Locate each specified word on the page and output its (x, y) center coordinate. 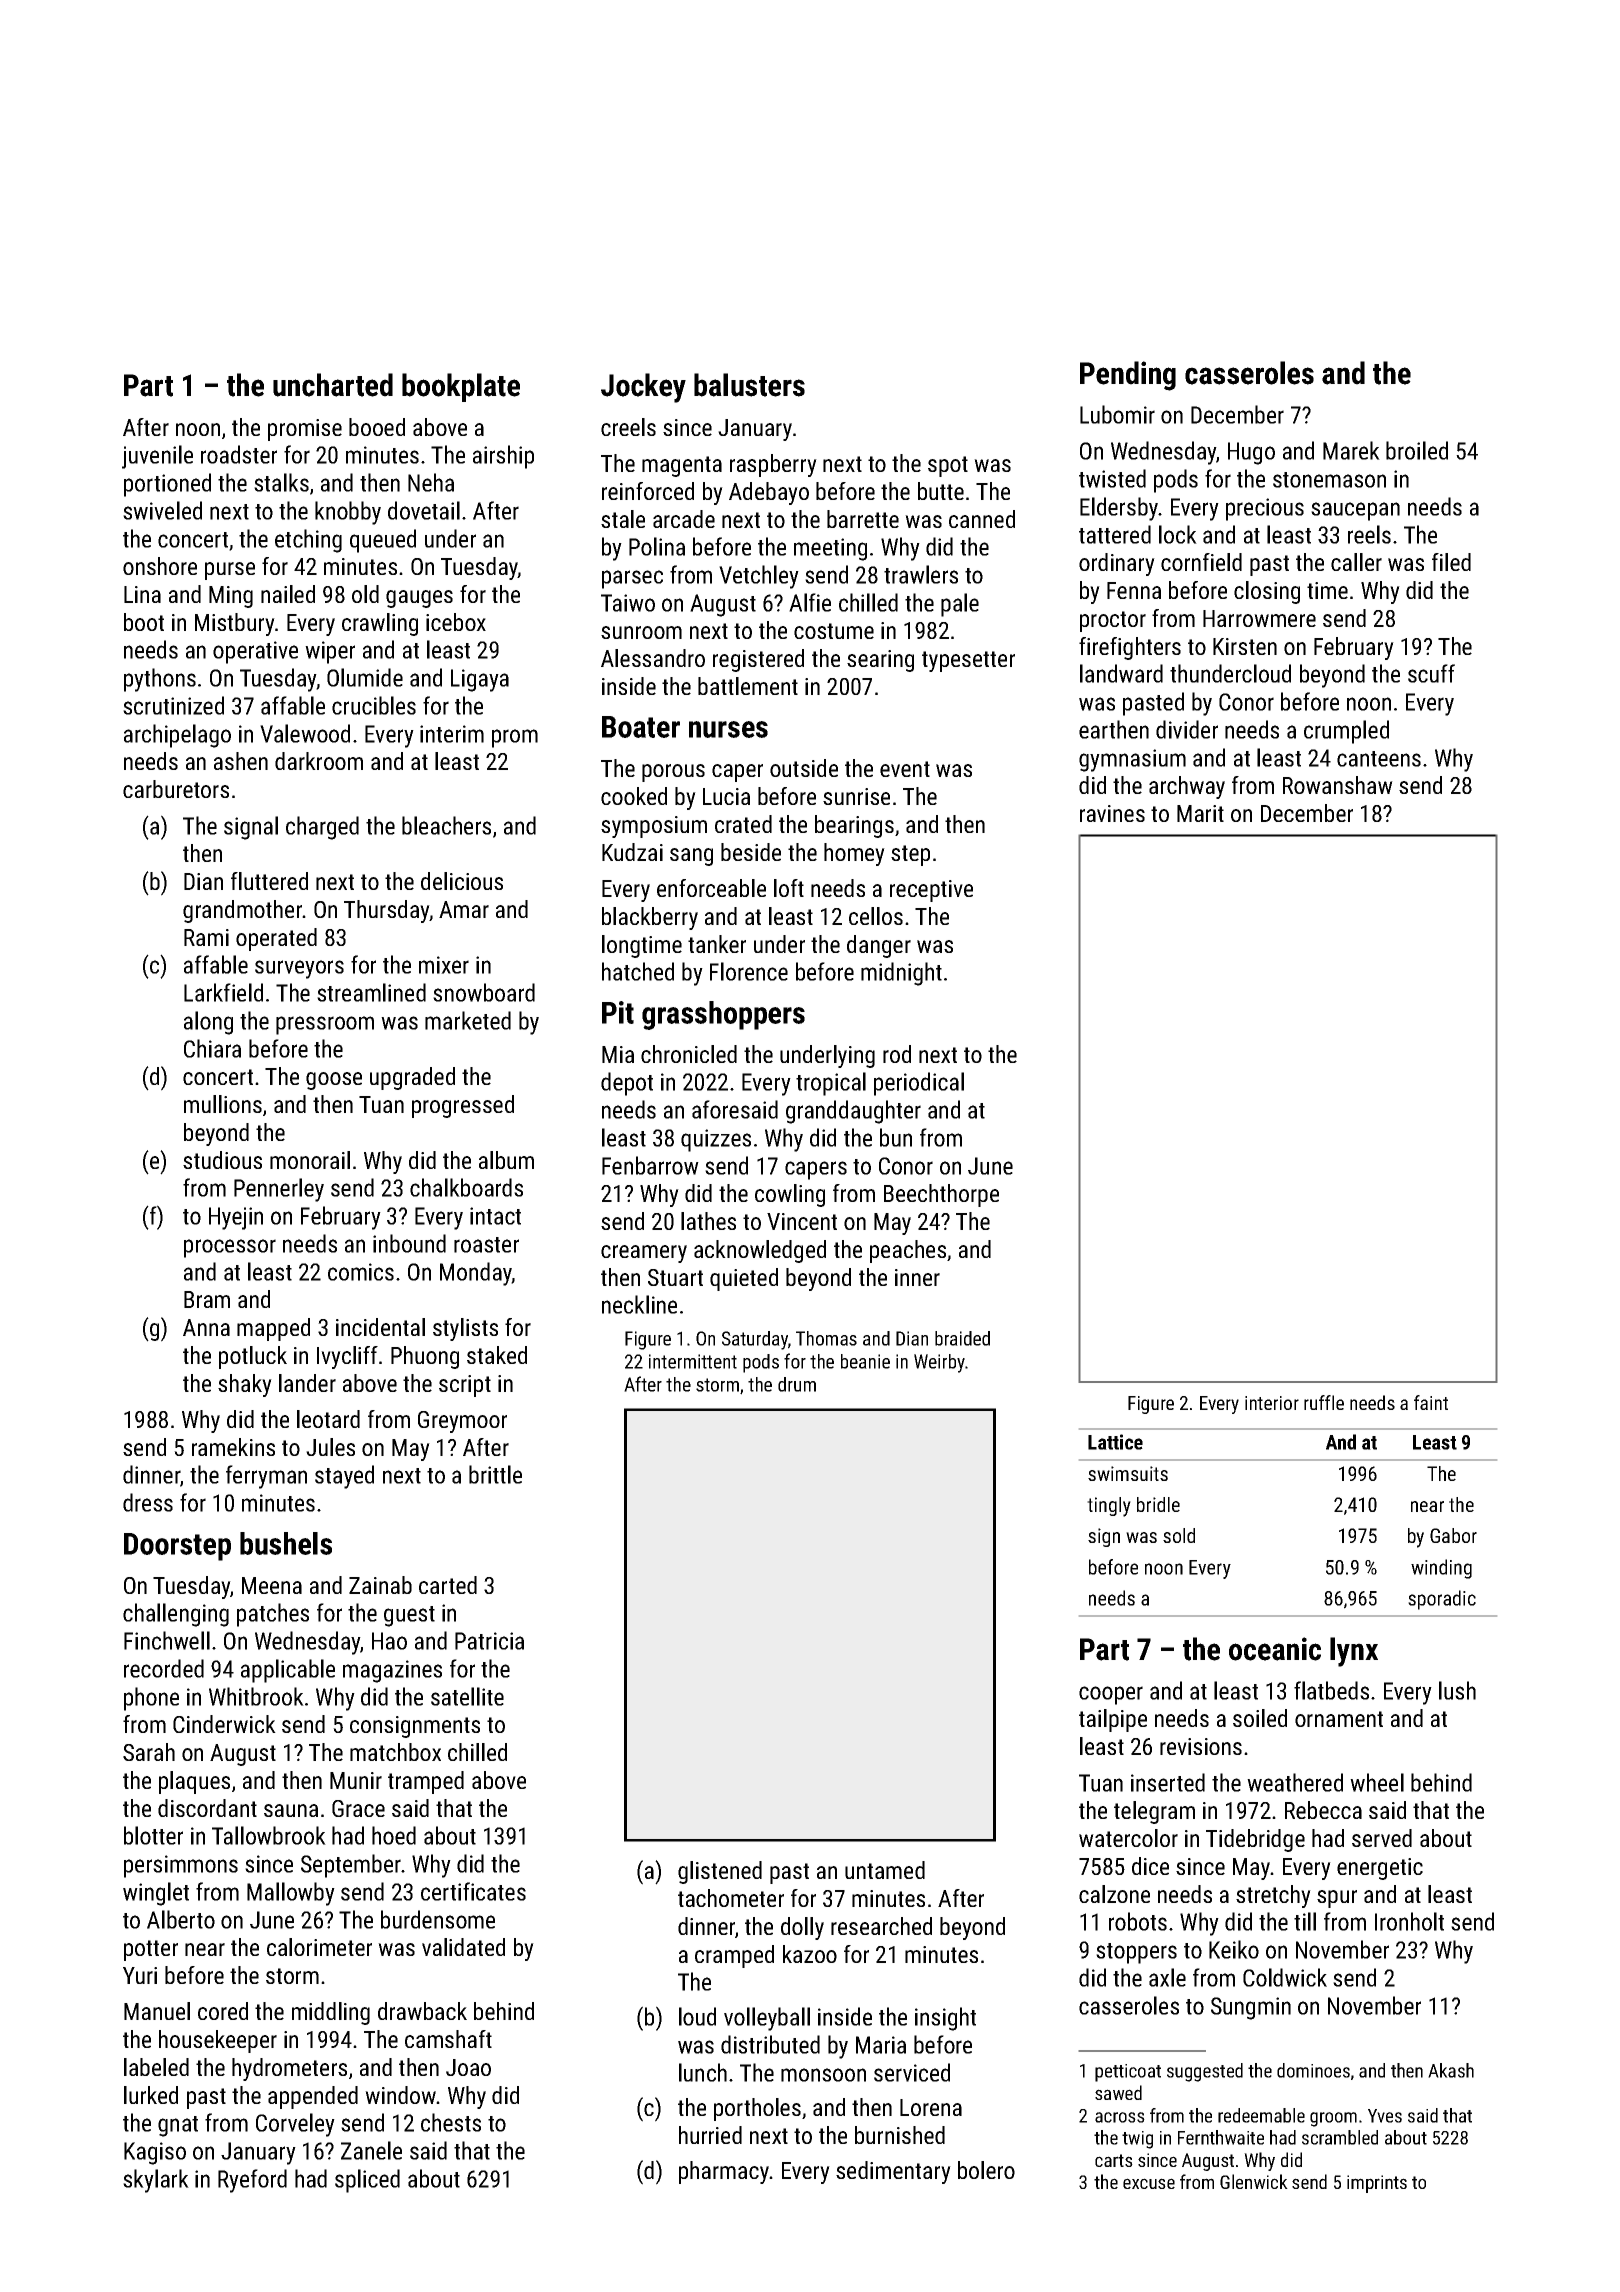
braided (962, 1338)
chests (451, 2122)
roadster (239, 454)
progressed (463, 1106)
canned (982, 519)
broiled (1417, 450)
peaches (908, 1251)
